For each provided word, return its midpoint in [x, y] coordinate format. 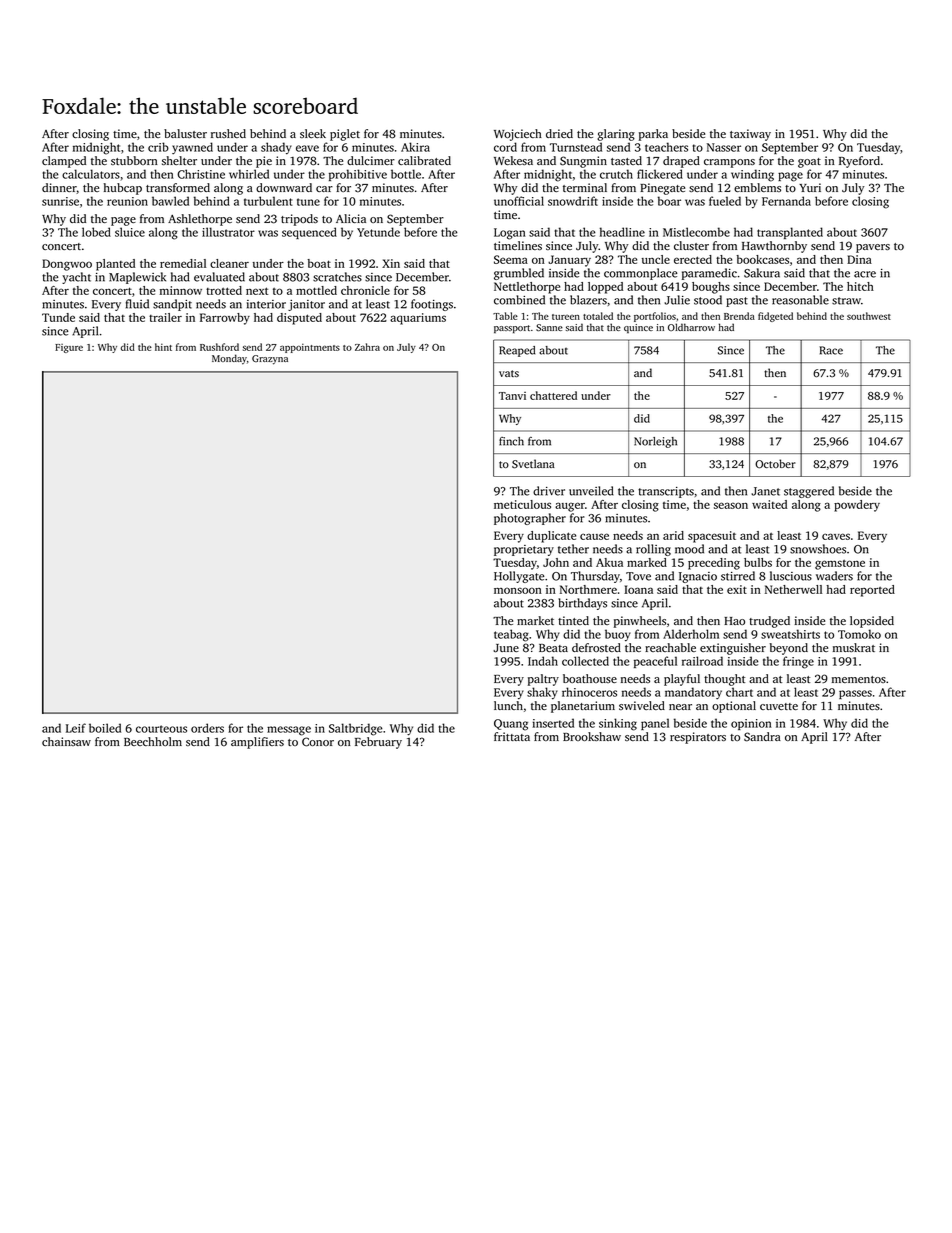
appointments [310, 348]
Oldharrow [691, 327]
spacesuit [712, 537]
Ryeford [859, 162]
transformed [178, 187]
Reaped [517, 351]
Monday [229, 359]
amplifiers [257, 743]
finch [511, 441]
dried [559, 133]
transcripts [666, 492]
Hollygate [519, 577]
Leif [76, 728]
